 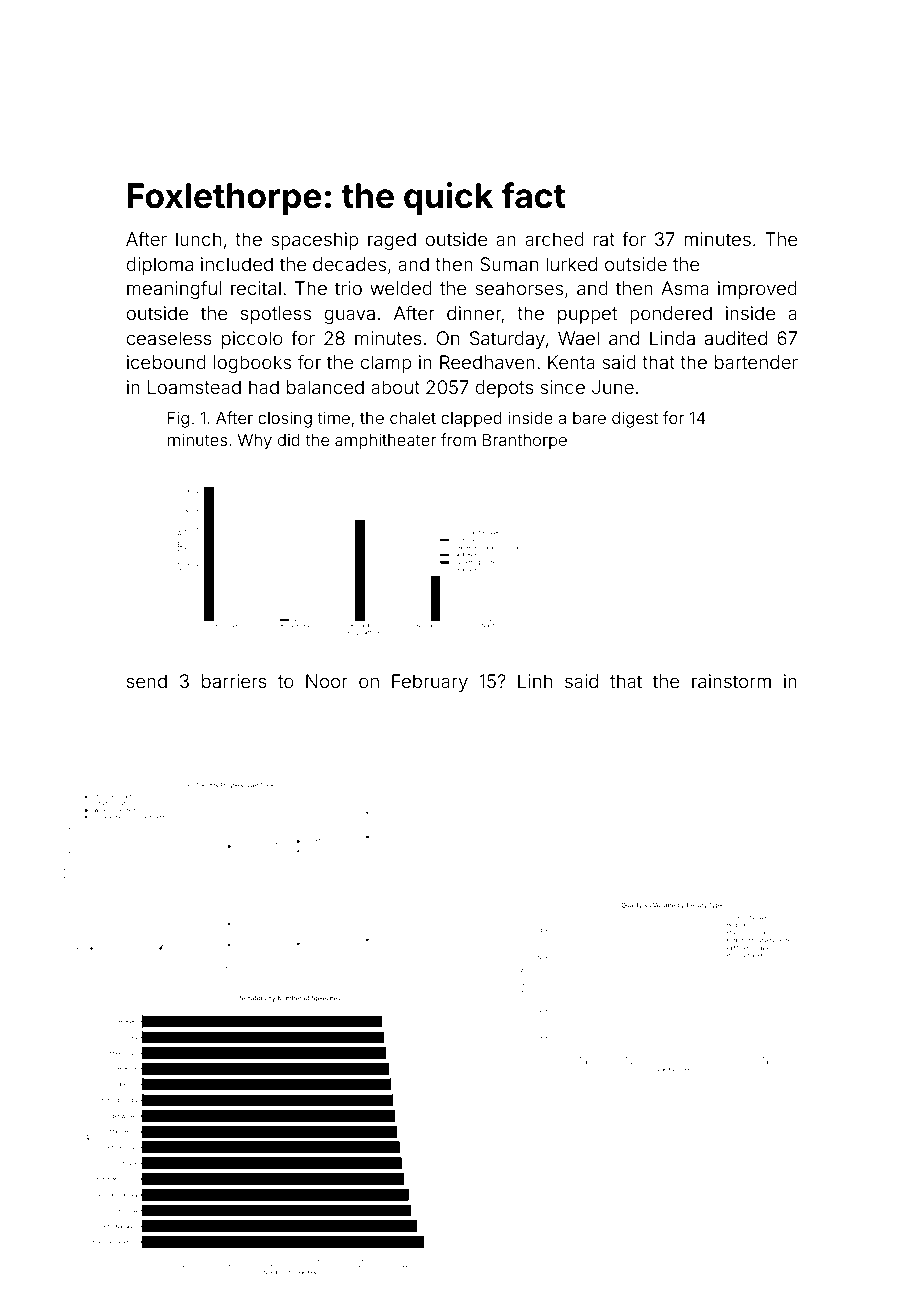 What do you see at coordinates (685, 288) in the page?
I see `Asma` at bounding box center [685, 288].
